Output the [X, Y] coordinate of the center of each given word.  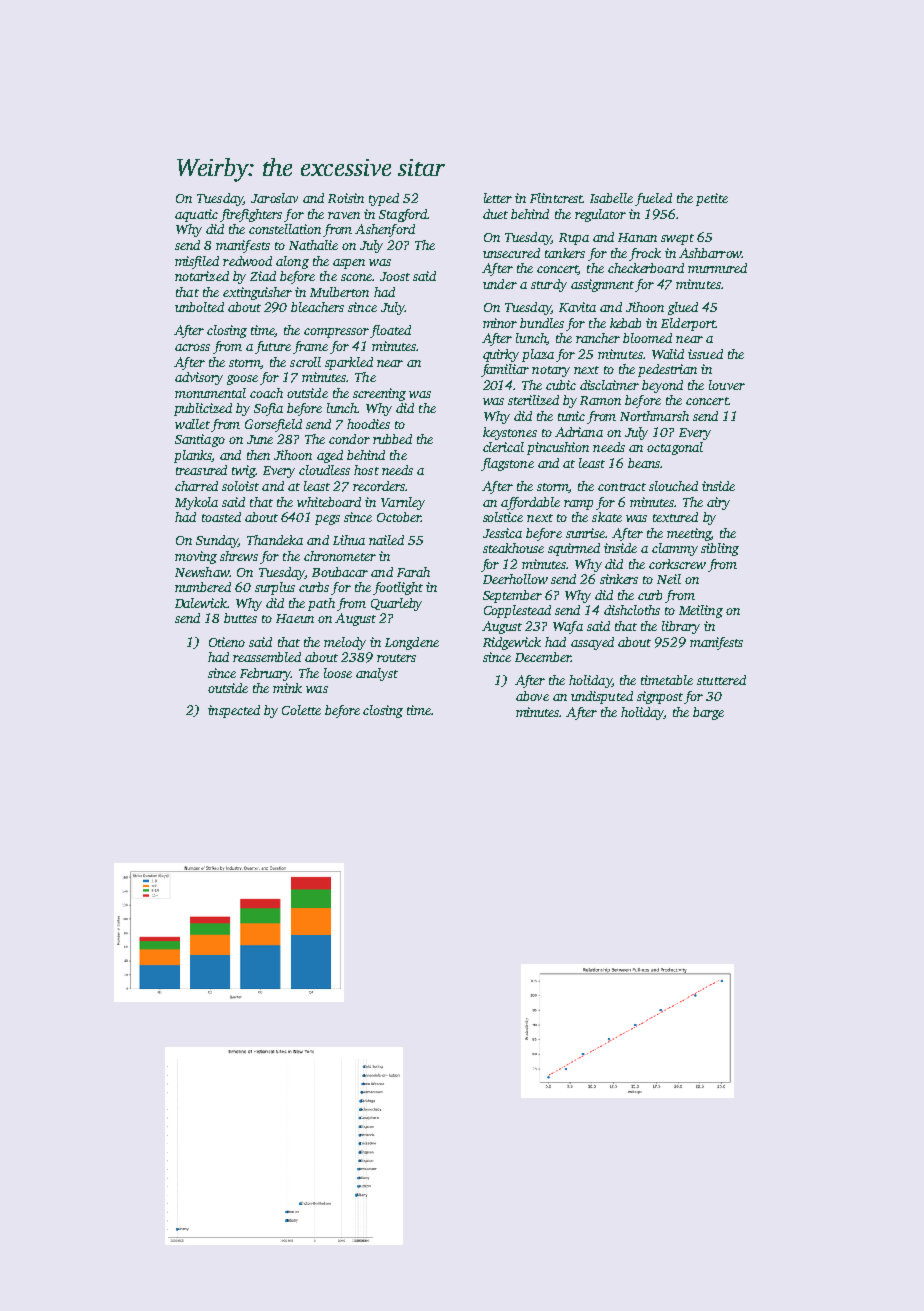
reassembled [267, 657]
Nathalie [313, 245]
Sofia [268, 409]
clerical [503, 447]
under [500, 284]
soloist [240, 486]
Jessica [502, 533]
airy [718, 503]
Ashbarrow [710, 253]
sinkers [619, 579]
